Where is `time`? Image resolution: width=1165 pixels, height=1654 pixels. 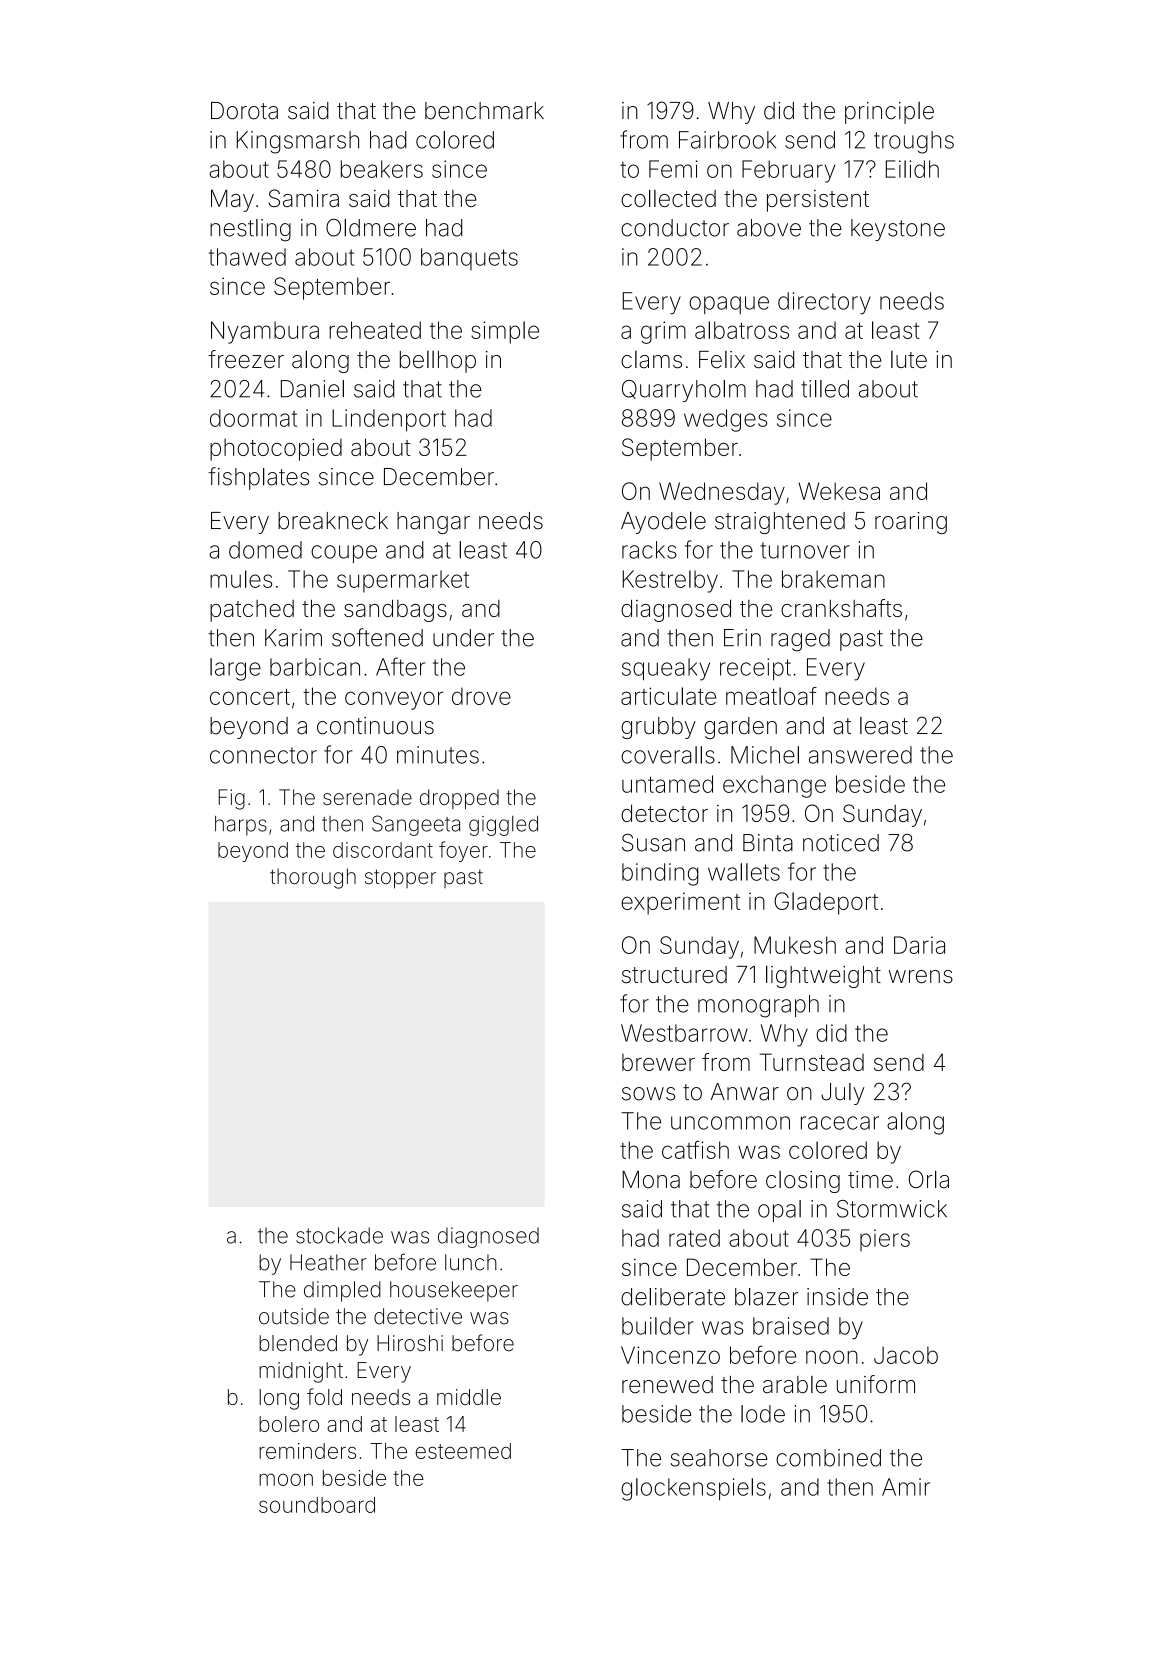
time is located at coordinates (870, 1180).
